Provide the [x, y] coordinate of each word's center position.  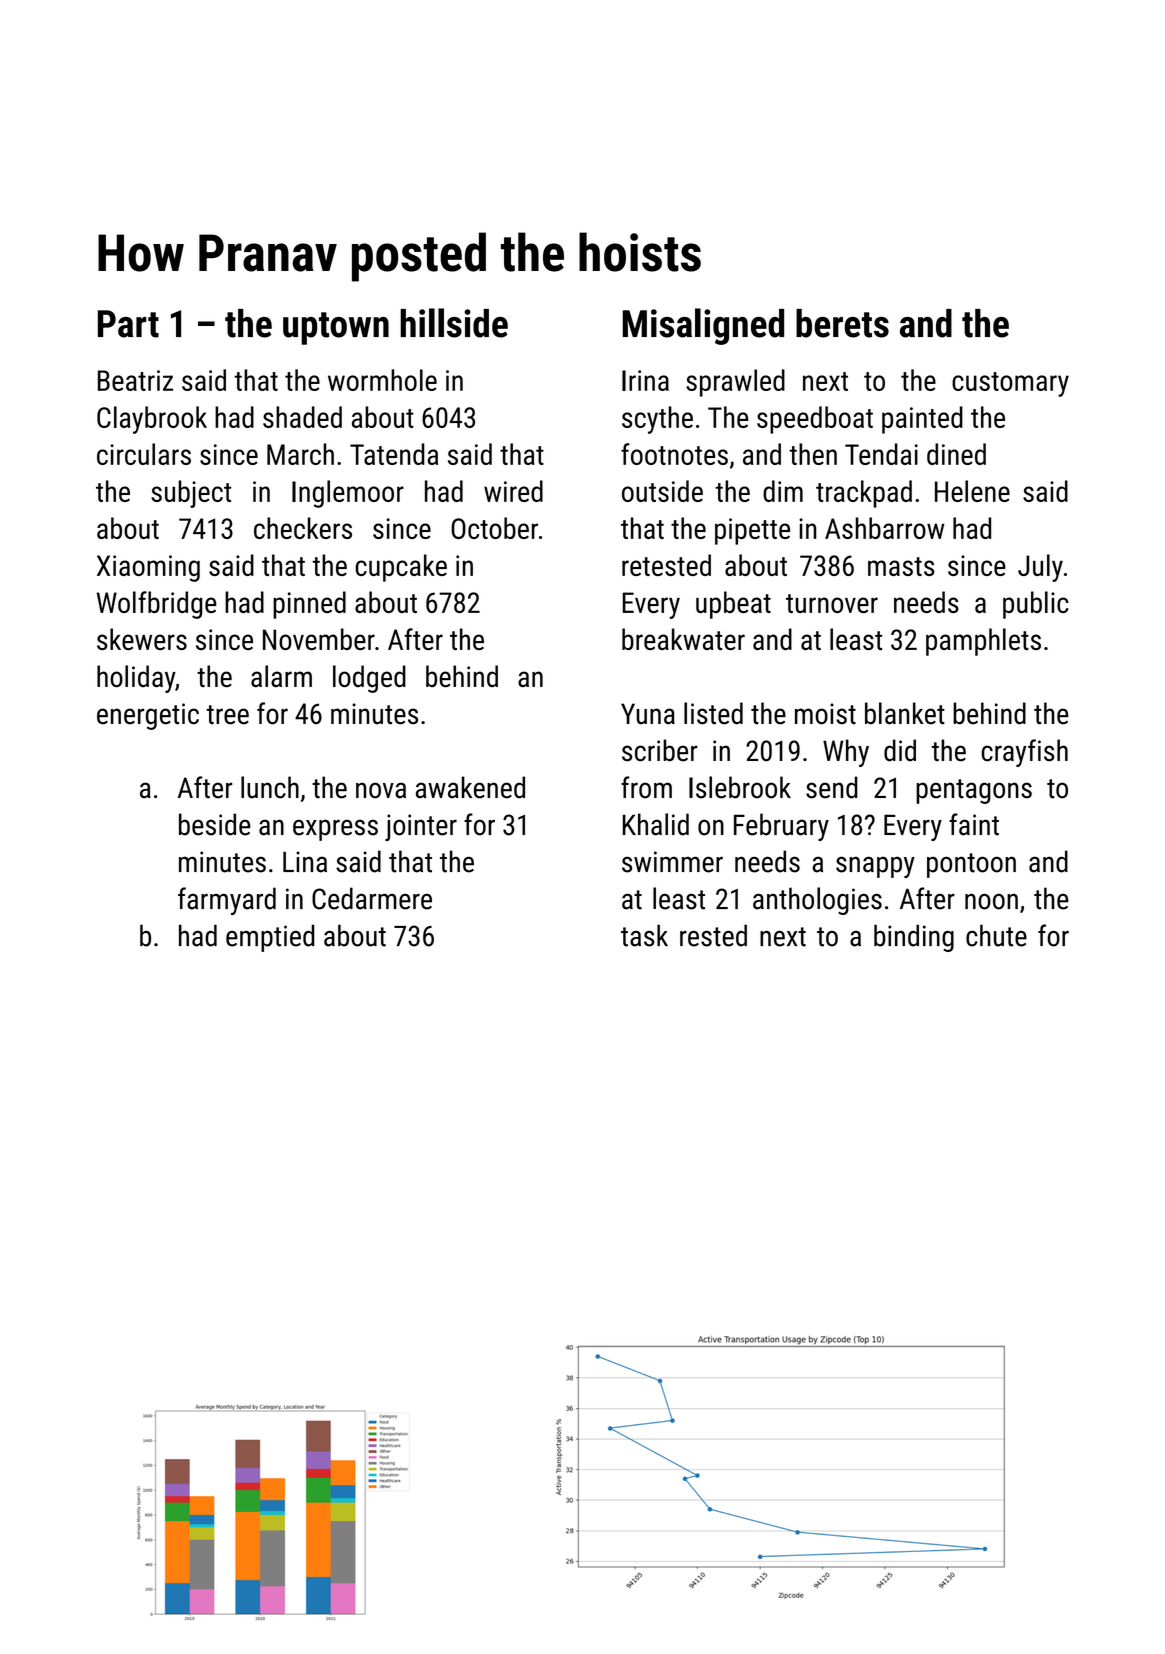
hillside [454, 323]
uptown [336, 328]
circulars [144, 454]
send [832, 787]
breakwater [683, 639]
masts [901, 566]
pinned [309, 605]
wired [513, 491]
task [644, 935]
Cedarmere [372, 898]
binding [914, 938]
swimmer [672, 862]
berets [842, 323]
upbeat [733, 605]
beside [215, 824]
